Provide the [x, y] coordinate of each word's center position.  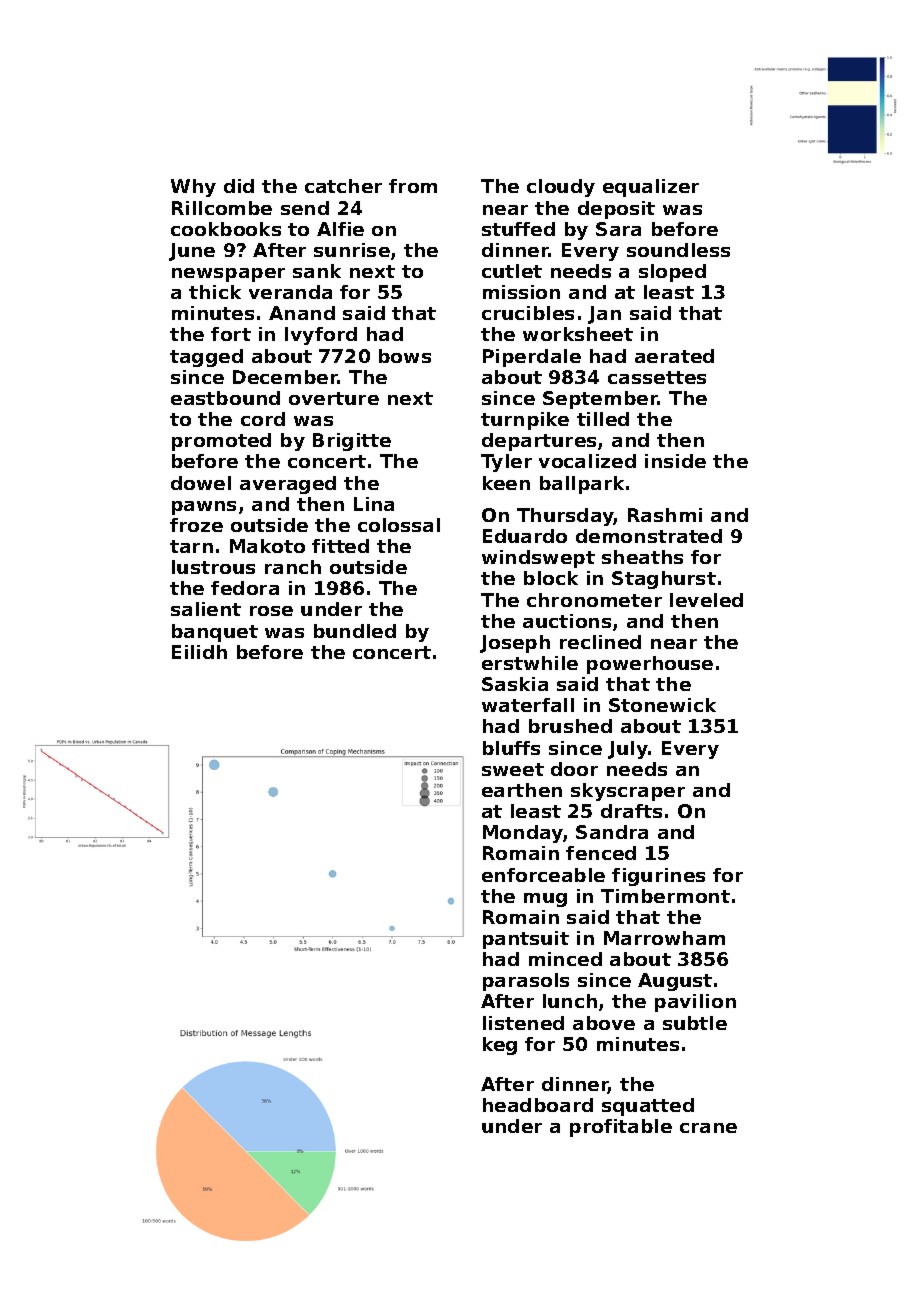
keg [500, 1046]
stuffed [518, 229]
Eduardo [525, 536]
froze [196, 525]
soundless [678, 250]
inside [675, 461]
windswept [538, 559]
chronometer [594, 600]
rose [271, 611]
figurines [658, 877]
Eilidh [199, 652]
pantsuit [526, 940]
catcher [343, 186]
